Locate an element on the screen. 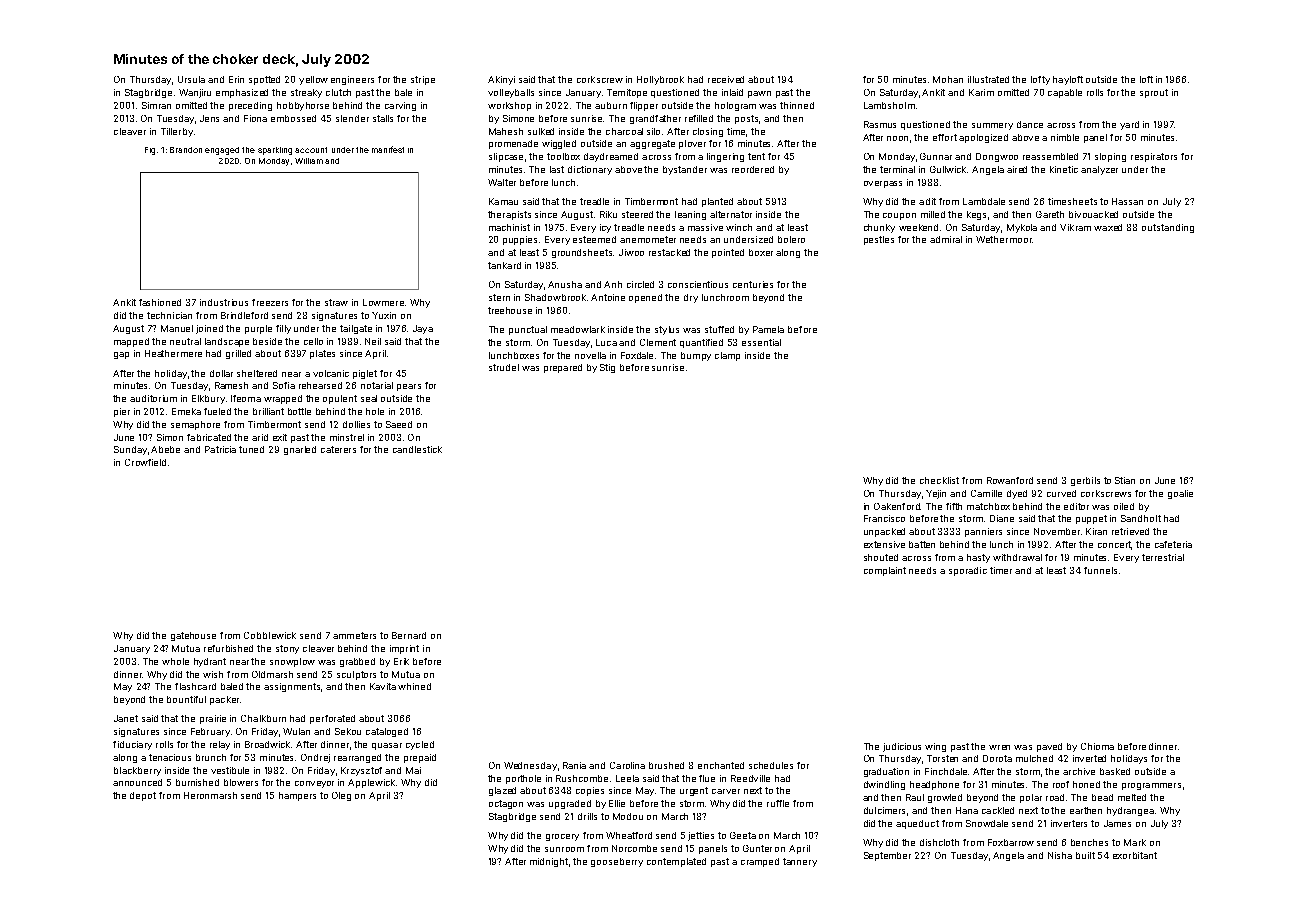 The height and width of the screenshot is (924, 1308). candlestick is located at coordinates (417, 449).
